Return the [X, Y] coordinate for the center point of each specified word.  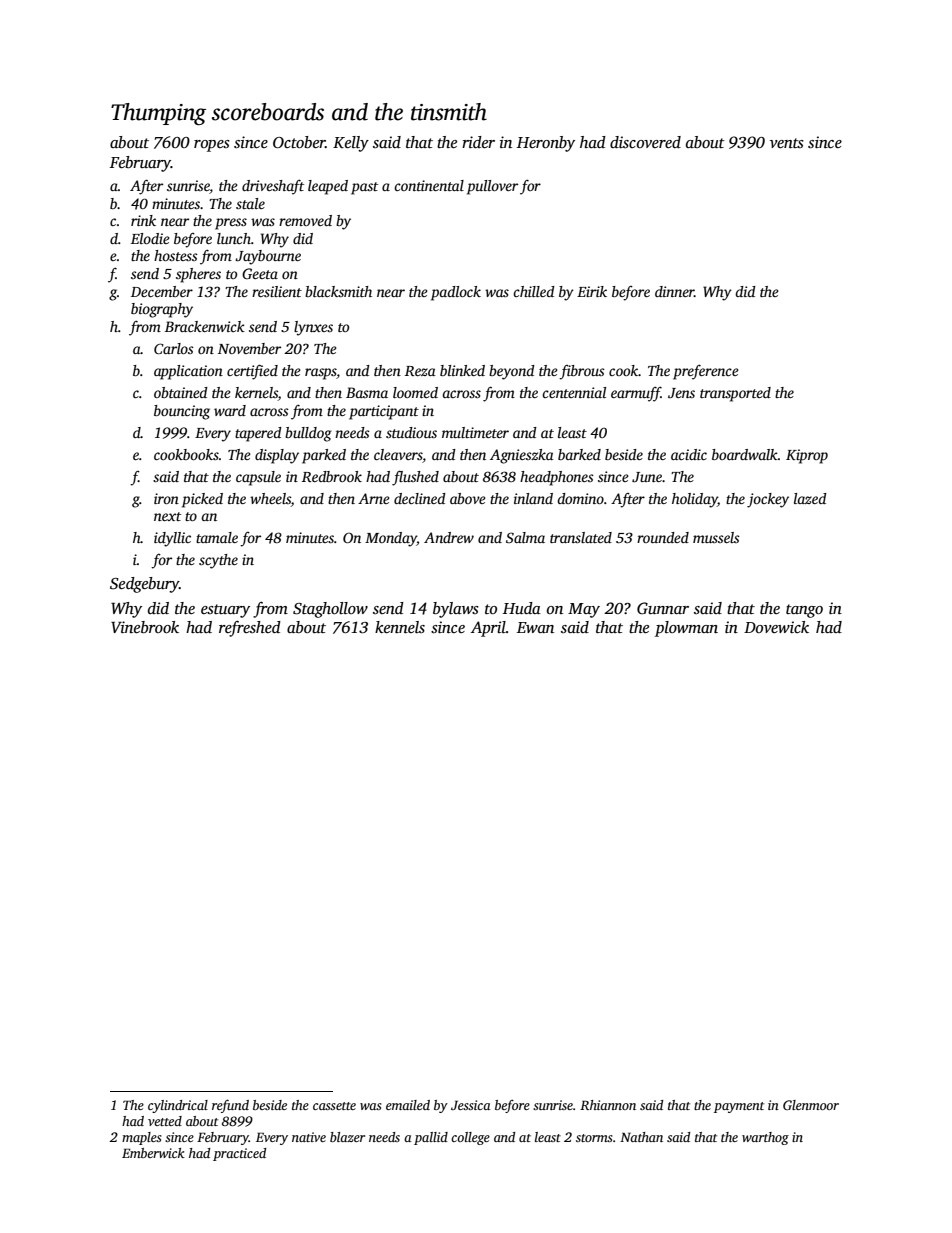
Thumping [158, 114]
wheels [270, 498]
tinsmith [449, 112]
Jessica [471, 1105]
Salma [525, 537]
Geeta [260, 273]
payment [739, 1107]
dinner [674, 291]
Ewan [535, 627]
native [309, 1137]
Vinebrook [145, 627]
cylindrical [178, 1106]
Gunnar [663, 608]
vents [787, 143]
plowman [686, 629]
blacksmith [338, 291]
